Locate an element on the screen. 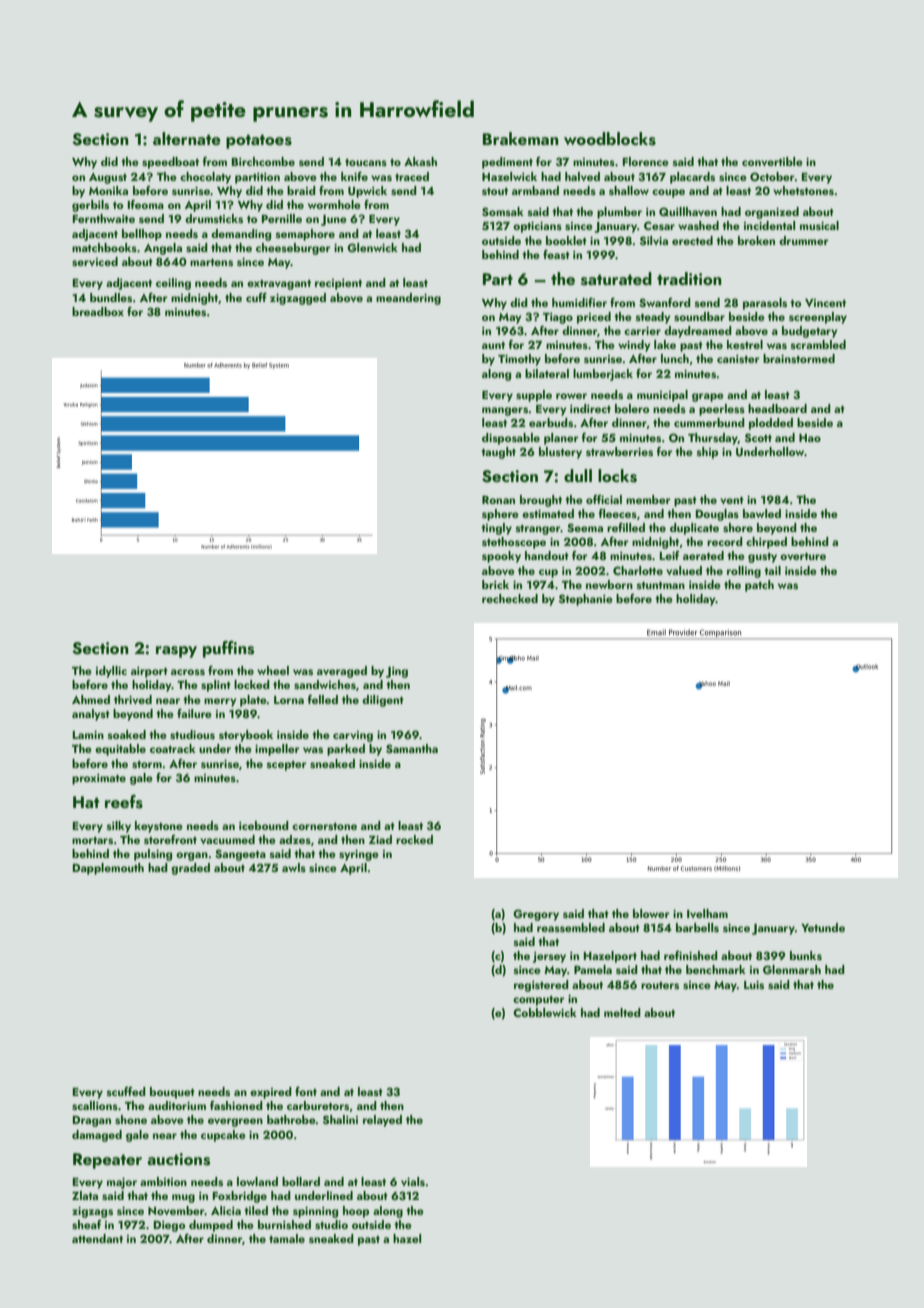  Birchcombe is located at coordinates (263, 161).
